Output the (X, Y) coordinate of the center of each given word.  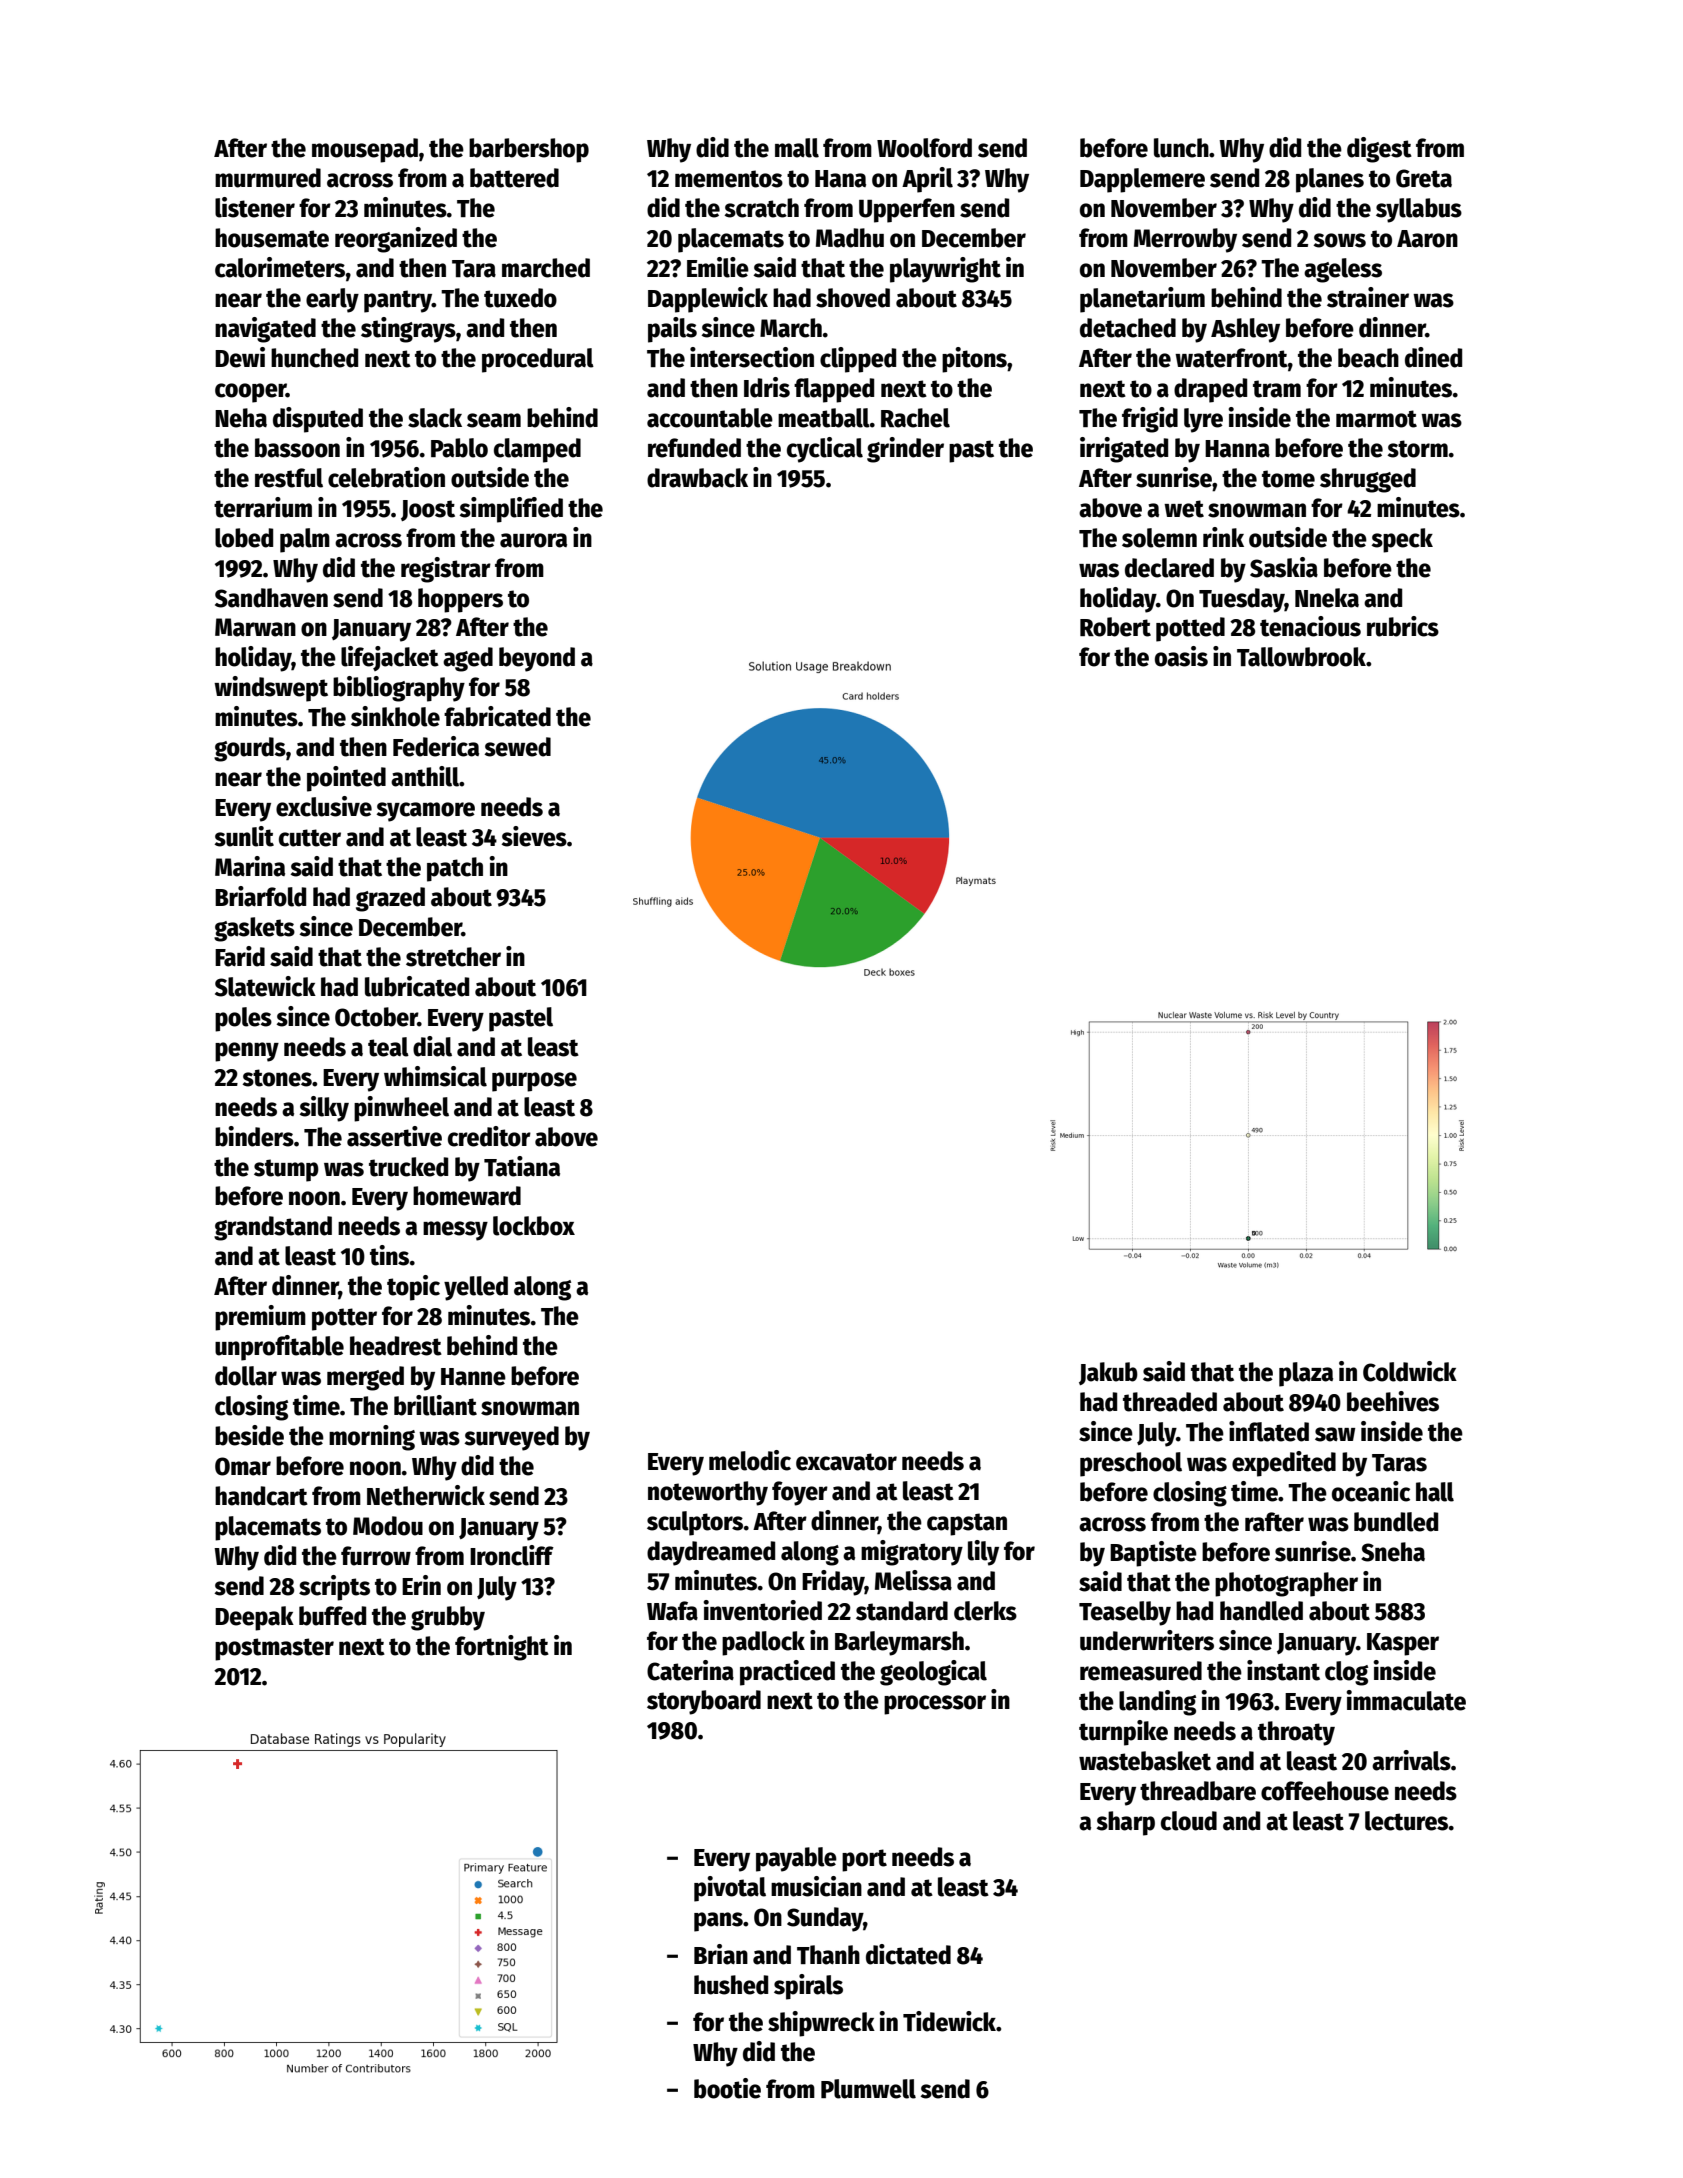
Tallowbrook (1301, 657)
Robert (1115, 627)
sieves (534, 836)
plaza (1306, 1374)
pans (718, 1922)
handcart (261, 1496)
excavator (846, 1462)
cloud (1189, 1821)
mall (797, 148)
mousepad (365, 150)
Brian (721, 1954)
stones (277, 1078)
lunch (1181, 148)
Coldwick (1410, 1371)
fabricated (497, 716)
